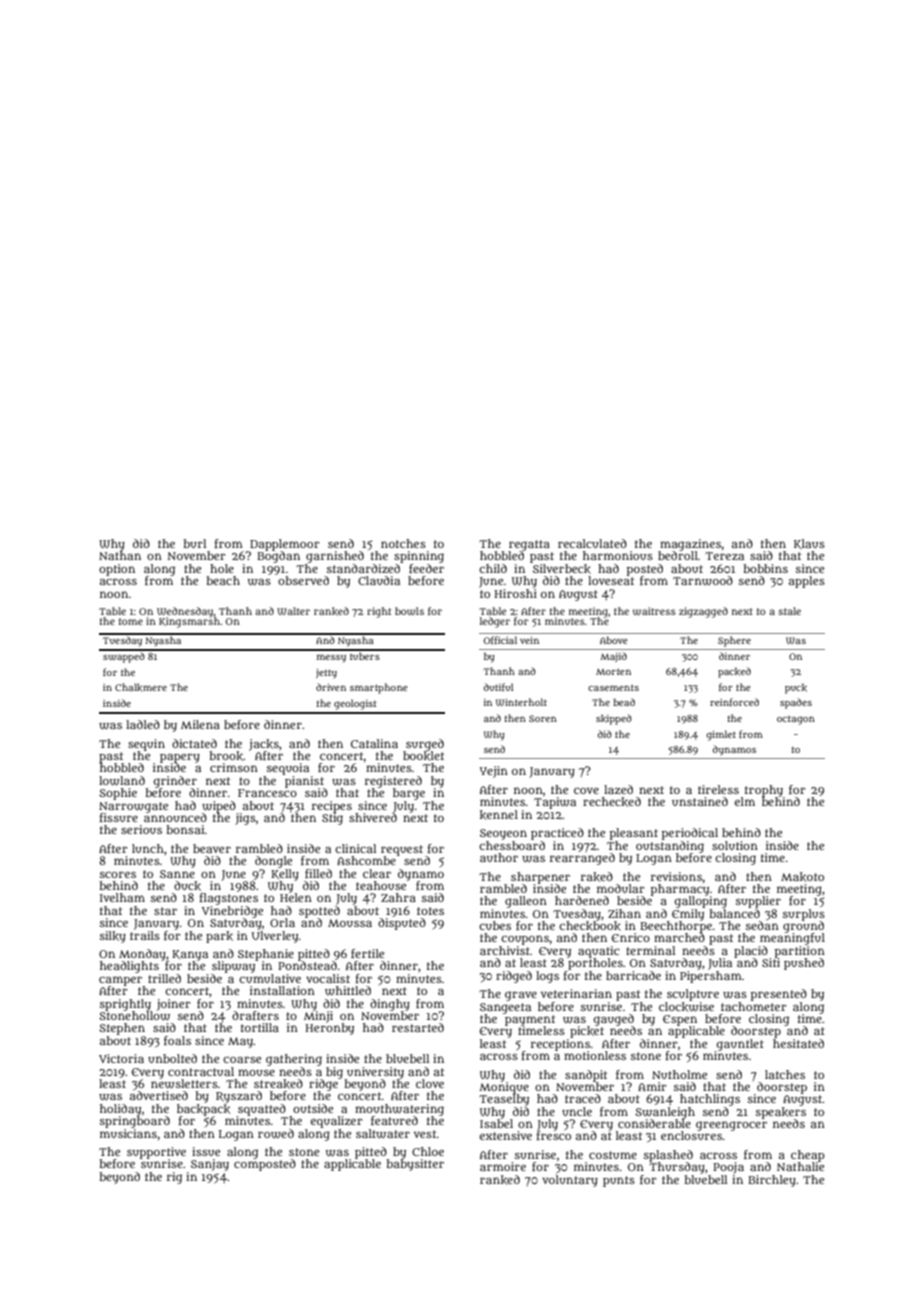 Image resolution: width=924 pixels, height=1308 pixels. What do you see at coordinates (285, 545) in the screenshot?
I see `Dapplemoor` at bounding box center [285, 545].
